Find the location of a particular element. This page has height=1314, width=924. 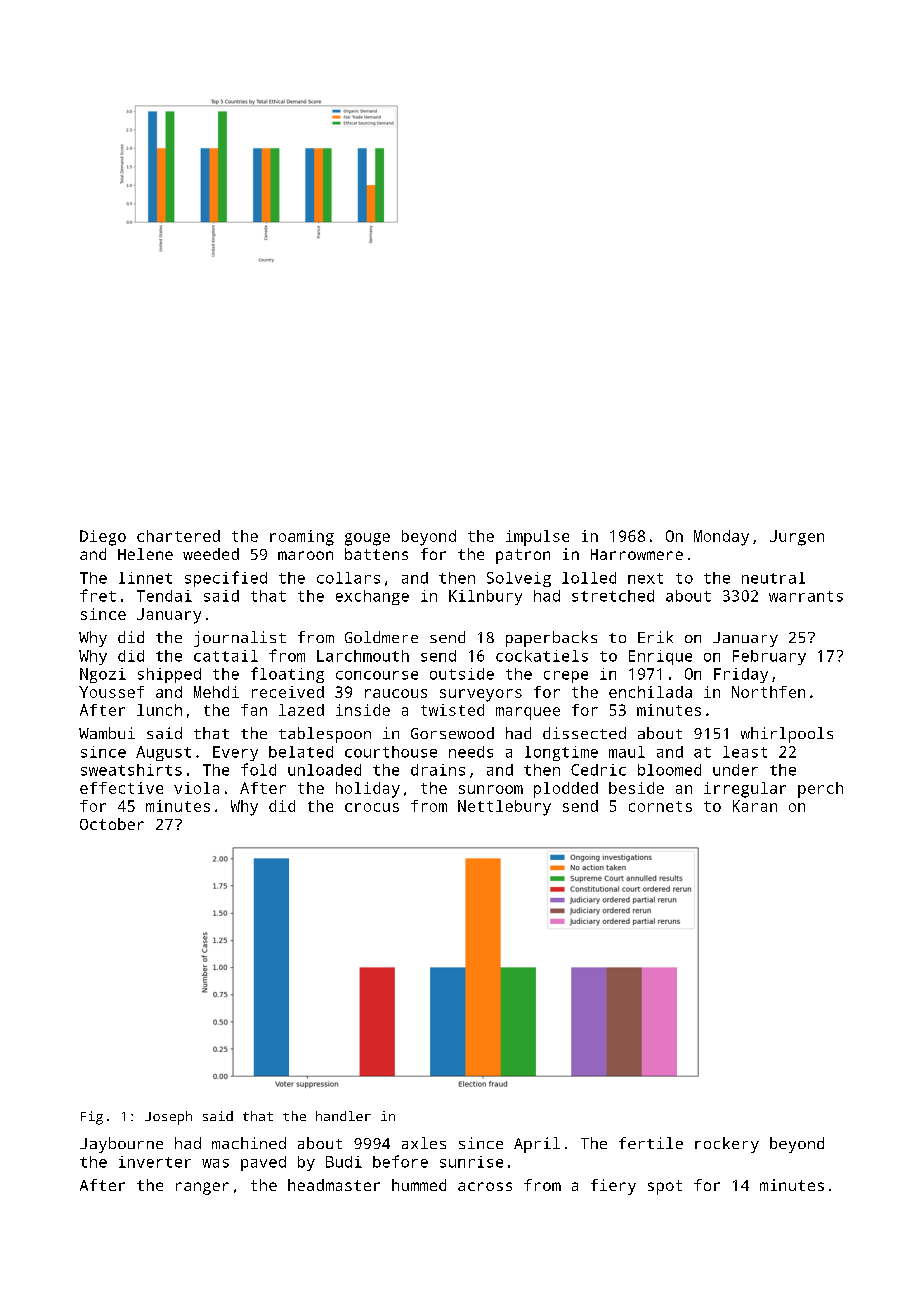

holiday is located at coordinates (368, 790).
